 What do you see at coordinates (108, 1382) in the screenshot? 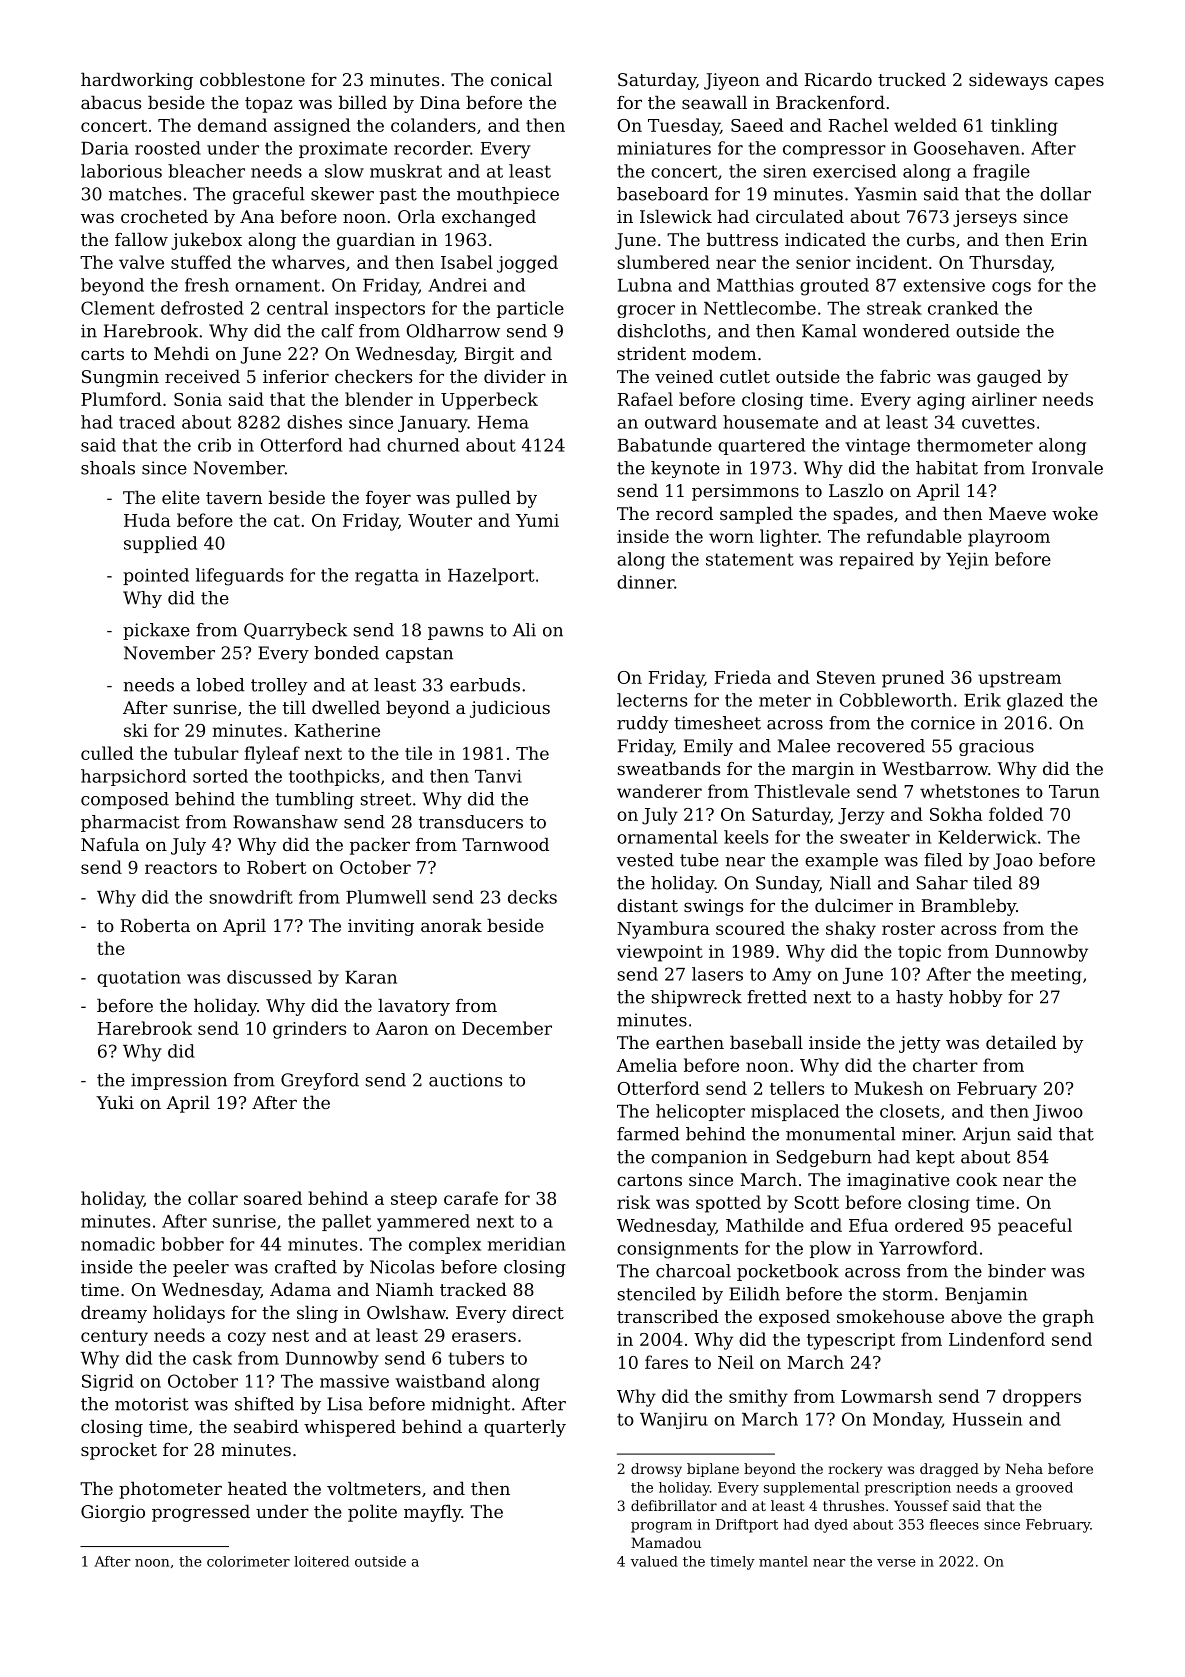
I see `Sigrid` at bounding box center [108, 1382].
